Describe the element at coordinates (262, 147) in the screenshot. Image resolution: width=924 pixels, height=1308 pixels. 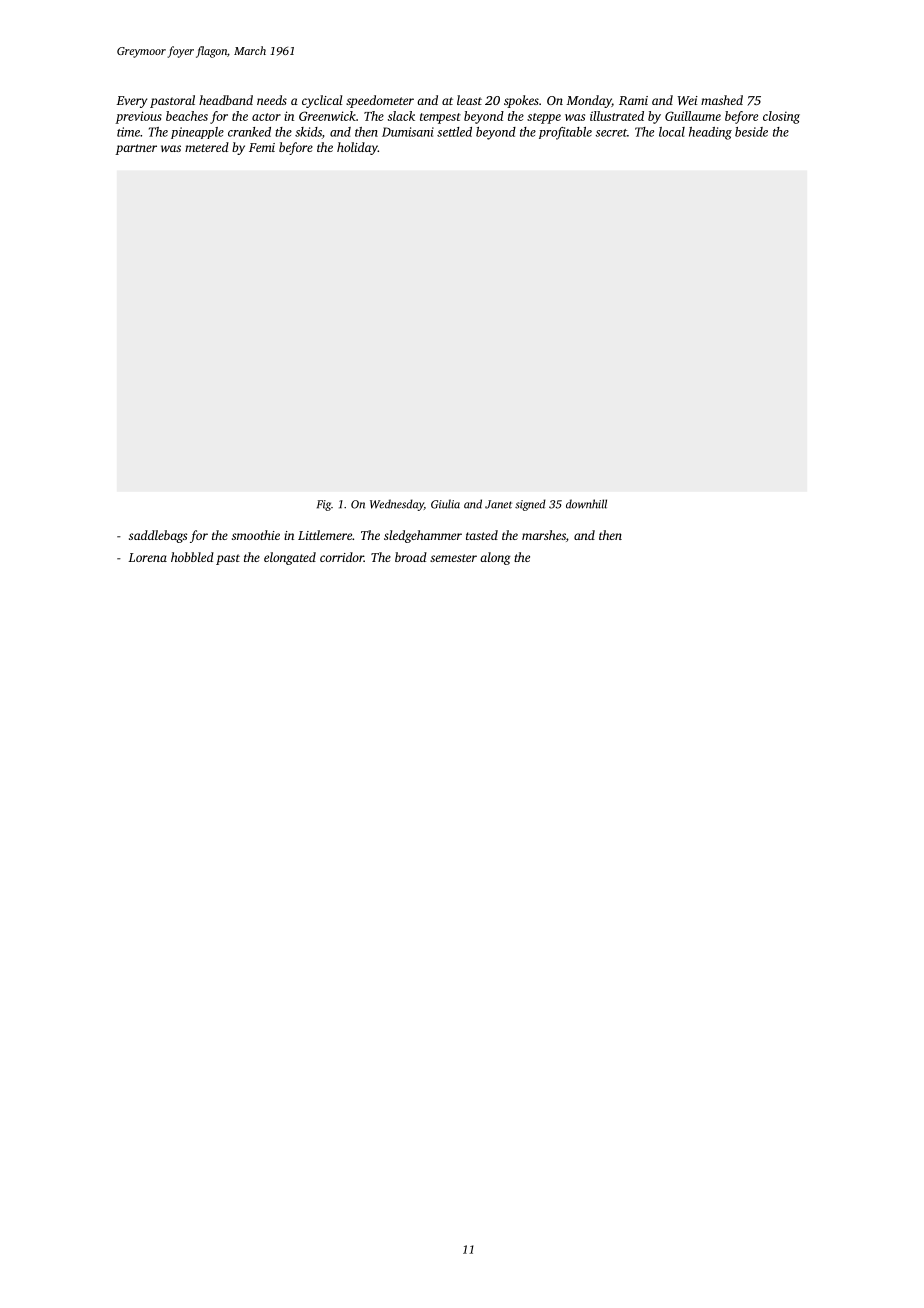
I see `Femi` at that location.
